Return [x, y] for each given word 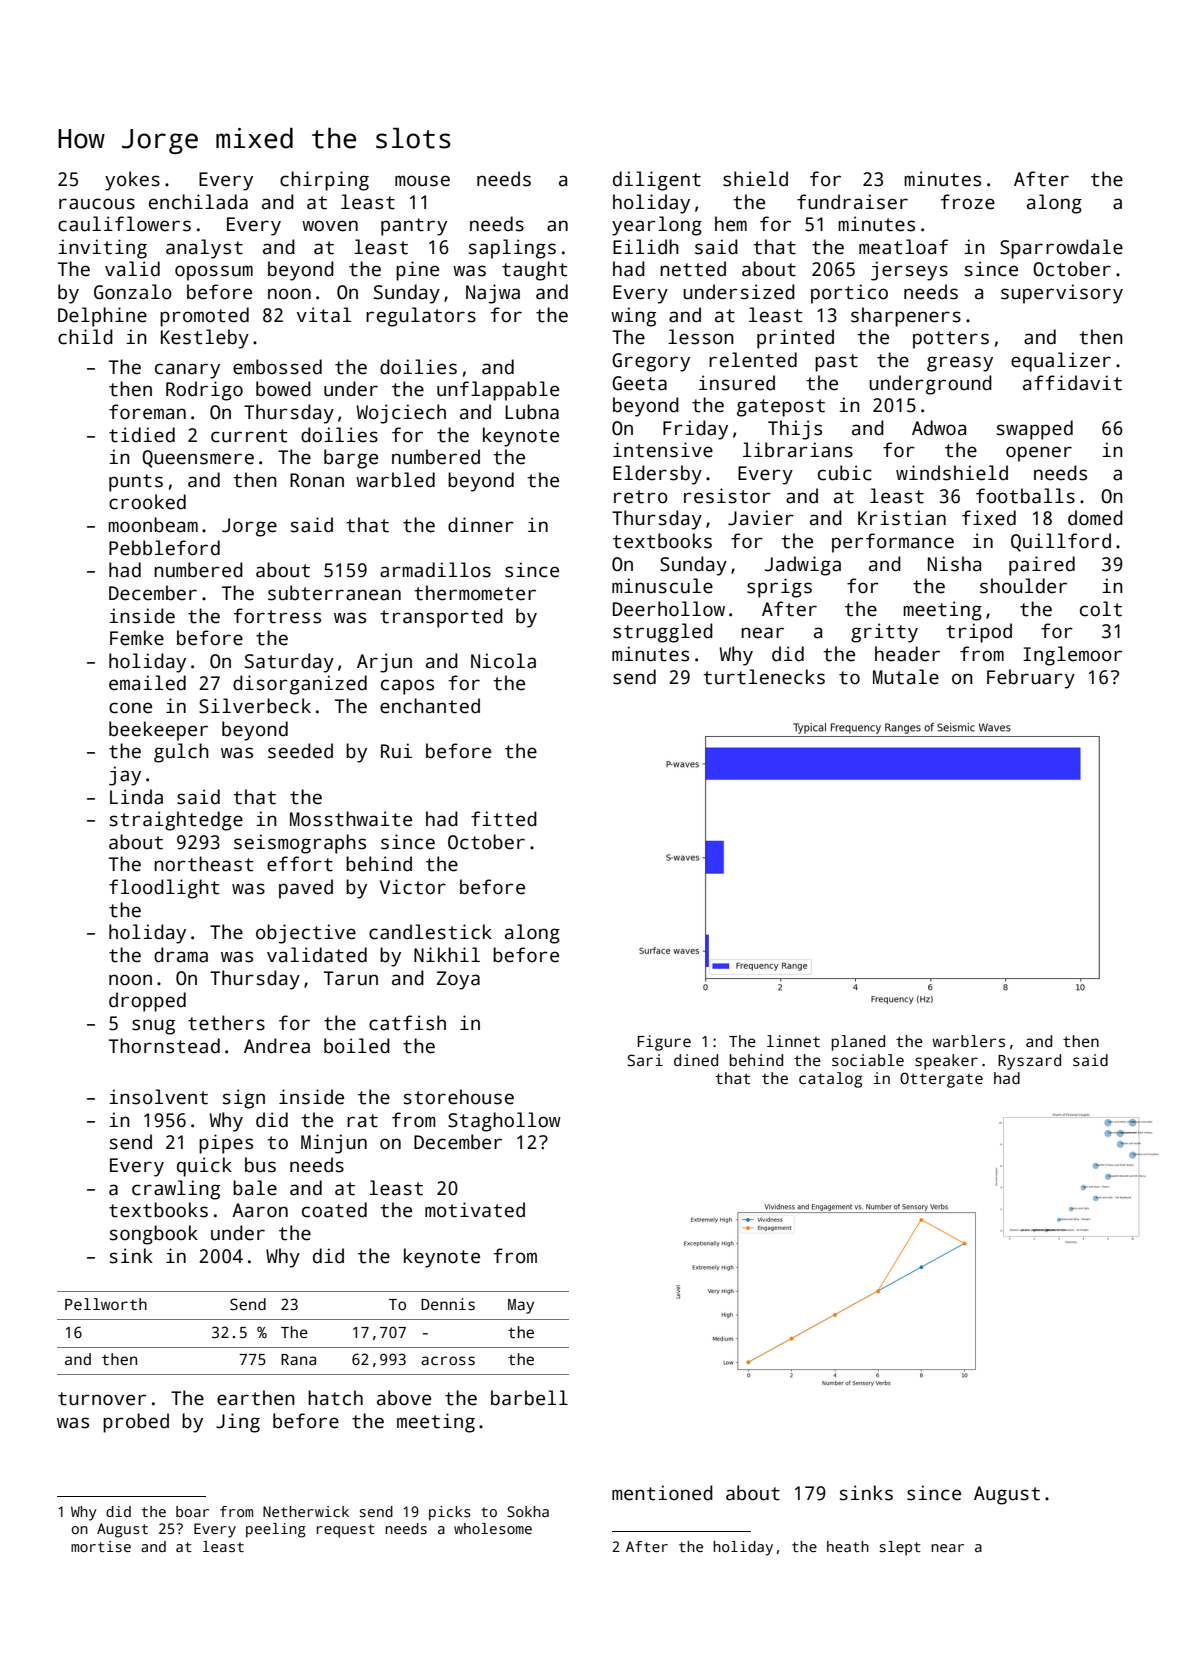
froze [968, 202]
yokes [132, 181]
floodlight [164, 889]
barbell [529, 1398]
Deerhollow [669, 609]
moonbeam [153, 525]
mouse [422, 181]
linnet [793, 1041]
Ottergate [941, 1080]
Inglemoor [1072, 656]
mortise [101, 1546]
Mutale [906, 677]
